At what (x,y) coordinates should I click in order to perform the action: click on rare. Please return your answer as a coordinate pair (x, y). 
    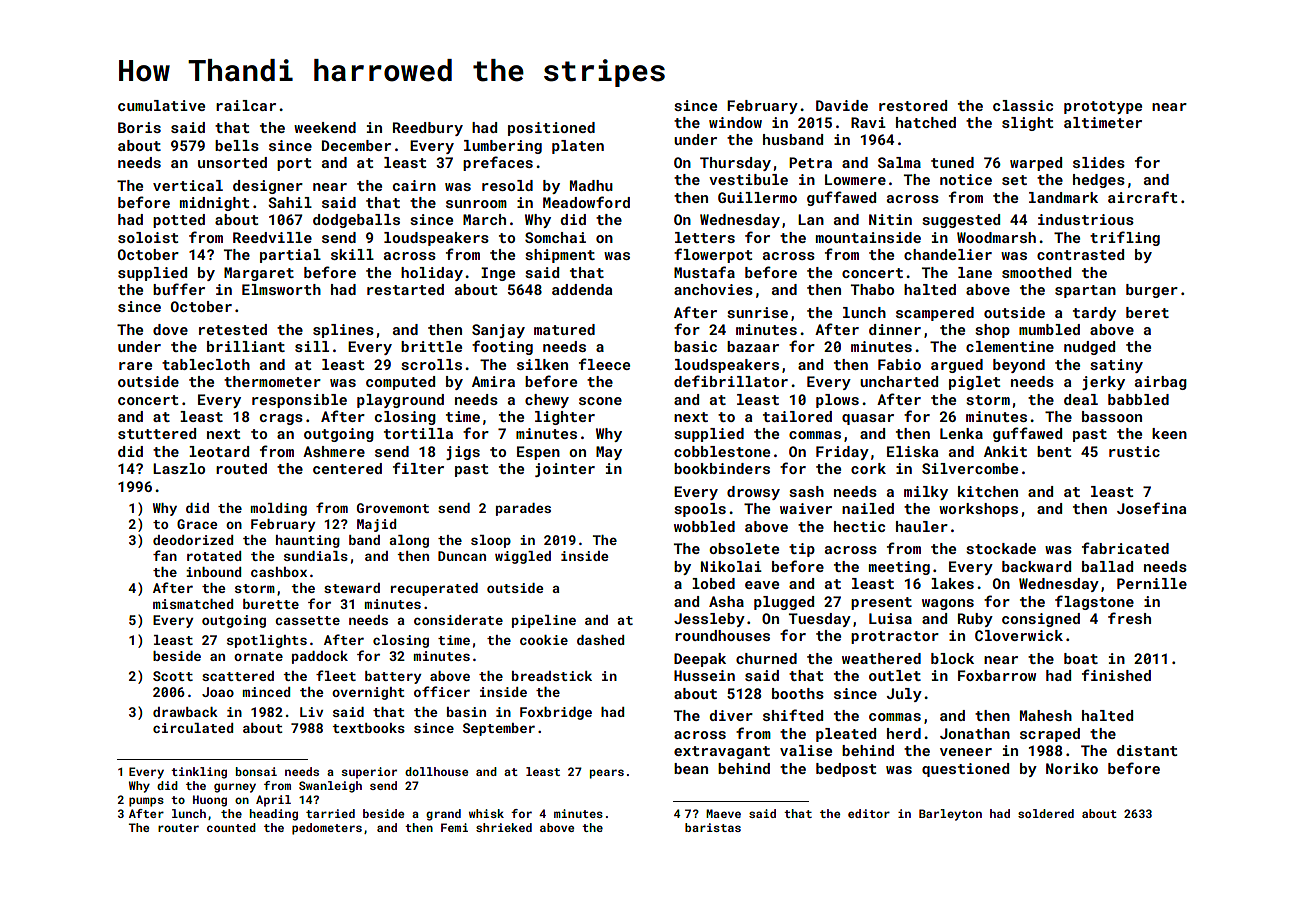
    Looking at the image, I should click on (135, 366).
